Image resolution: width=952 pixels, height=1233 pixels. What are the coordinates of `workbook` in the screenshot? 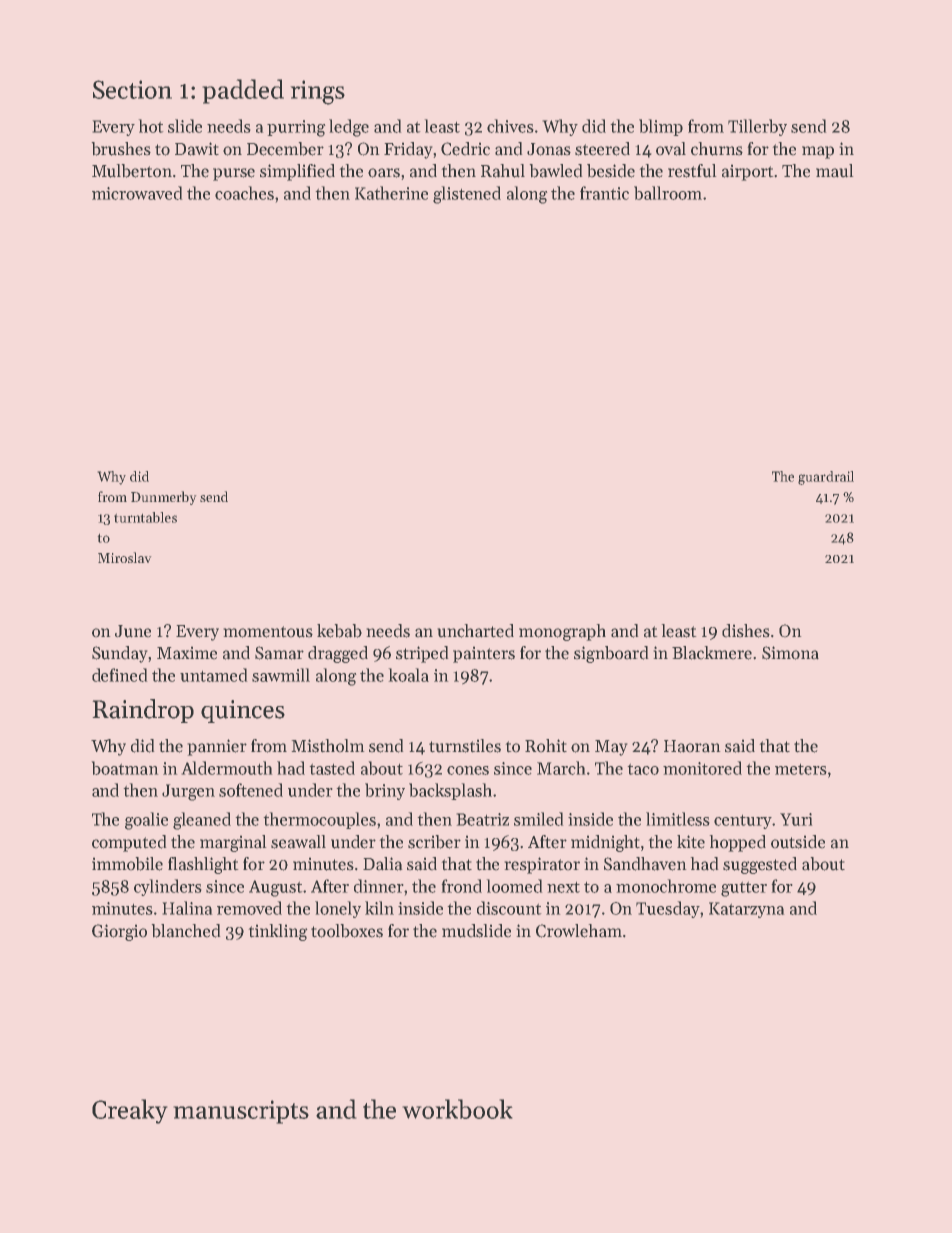 It's located at (457, 1109).
